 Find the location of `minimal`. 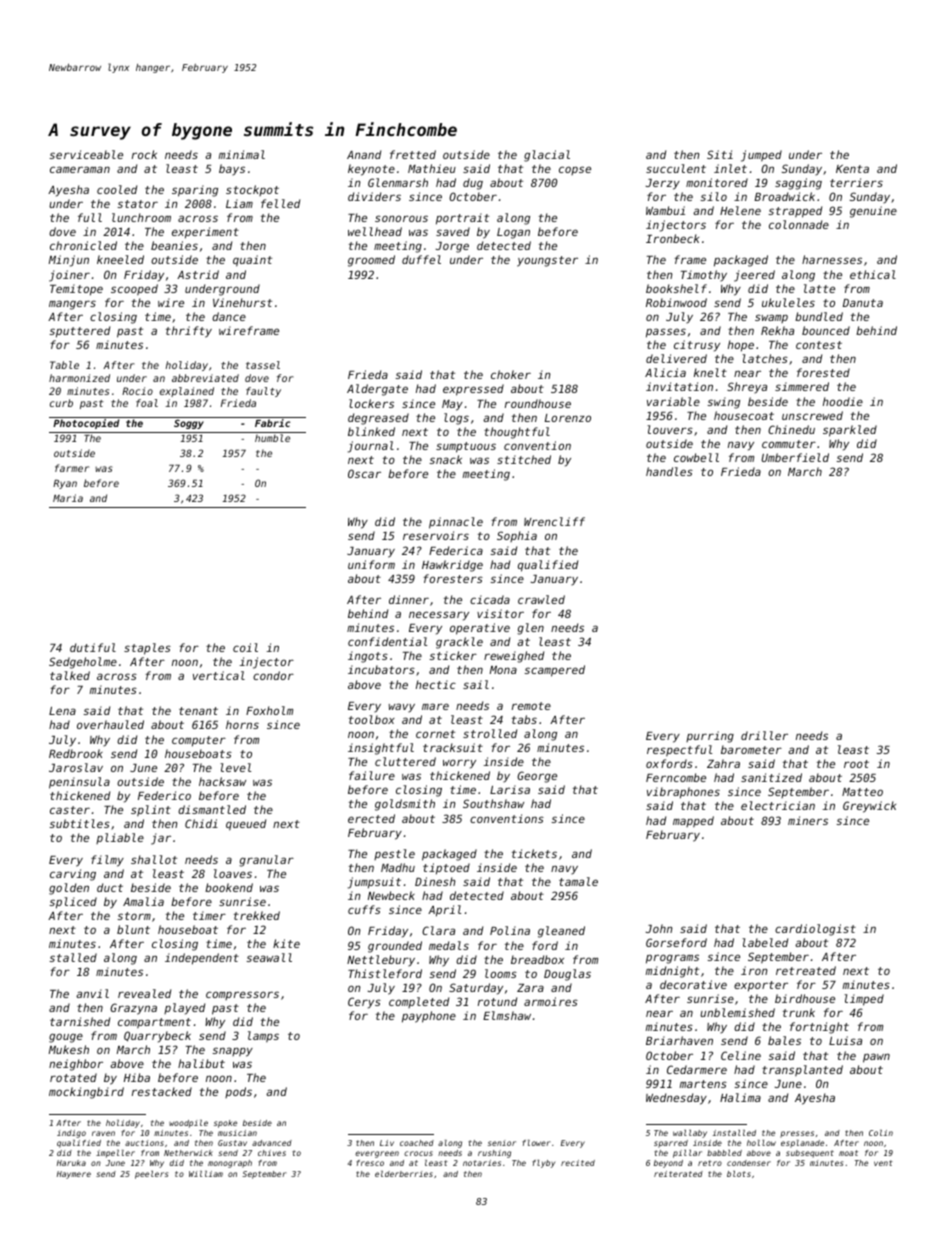

minimal is located at coordinates (242, 154).
